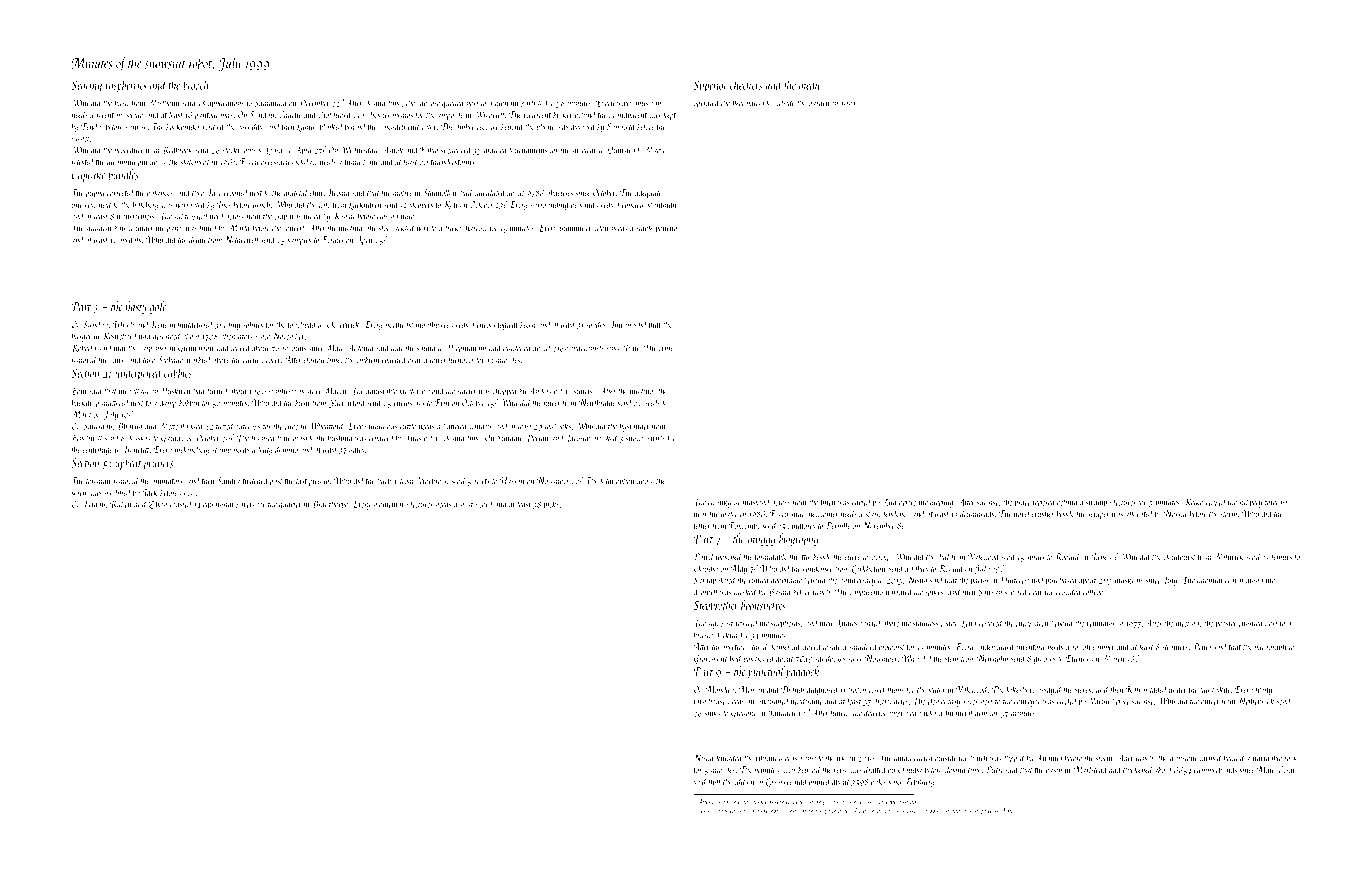 Image resolution: width=1372 pixels, height=887 pixels. I want to click on chronological, so click(498, 325).
